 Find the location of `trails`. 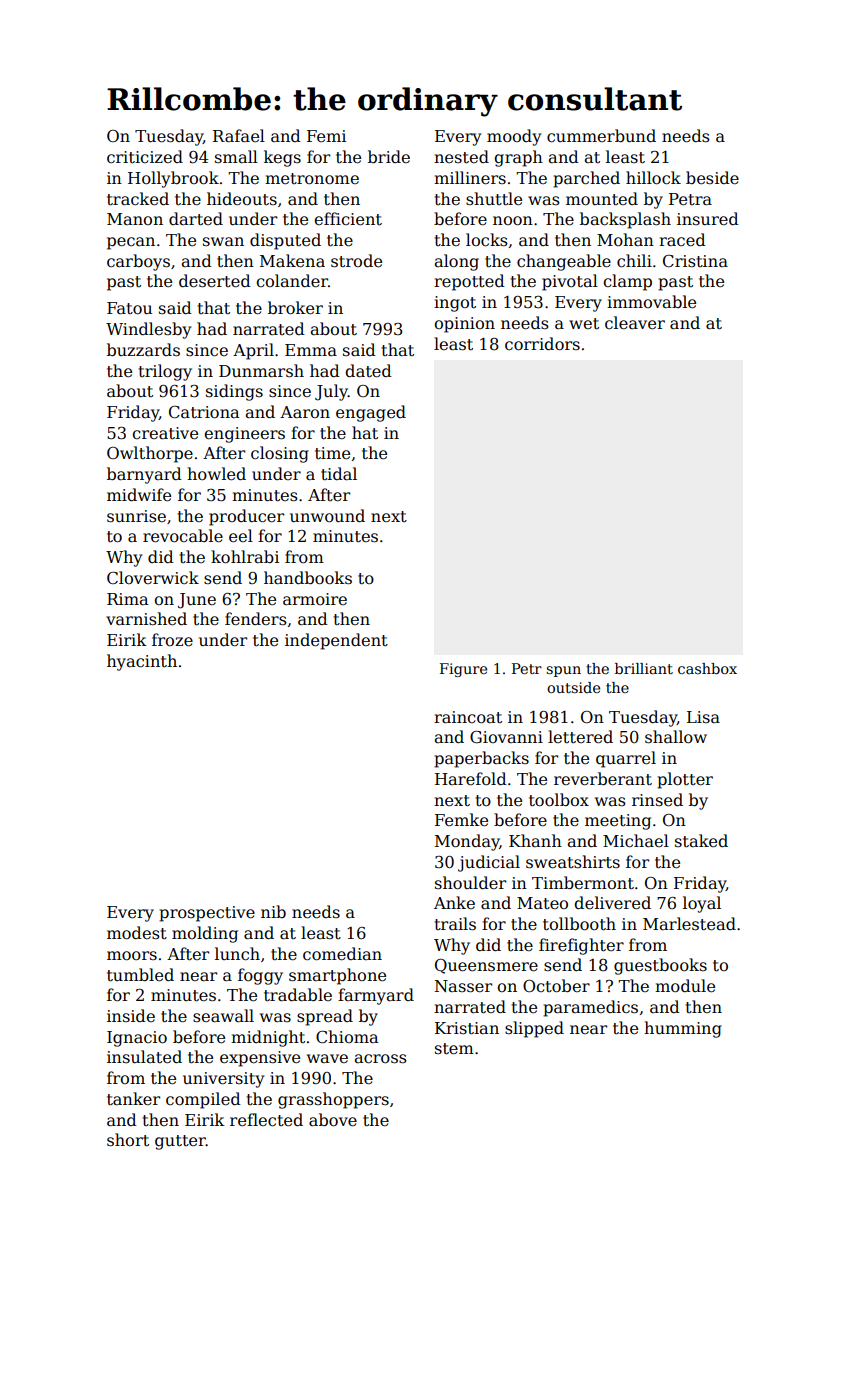

trails is located at coordinates (455, 924).
